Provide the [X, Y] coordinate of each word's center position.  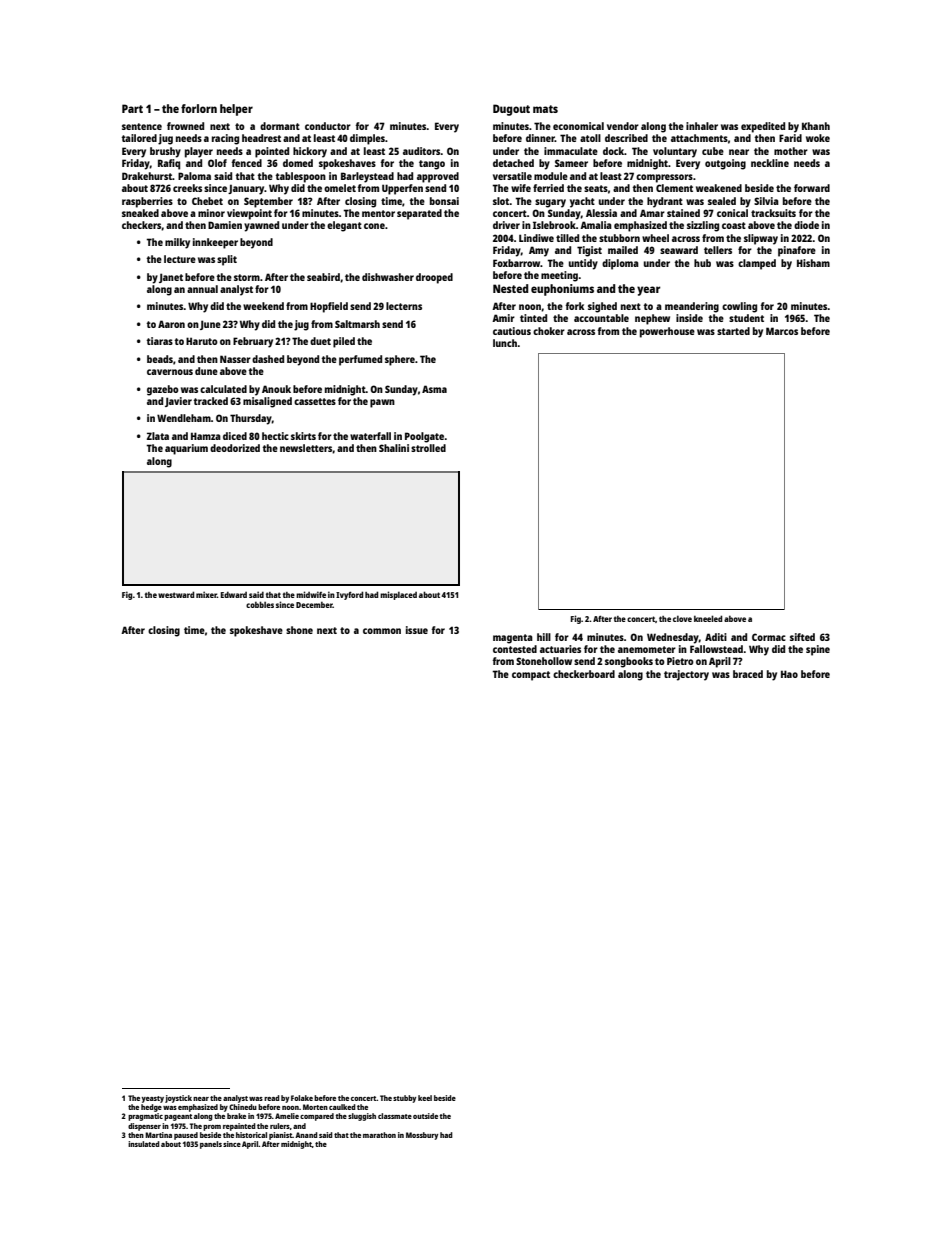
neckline [770, 163]
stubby [404, 1099]
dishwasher [388, 277]
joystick [178, 1099]
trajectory [686, 675]
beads [160, 359]
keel [425, 1098]
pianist [280, 1136]
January [246, 189]
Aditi [716, 637]
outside [425, 1116]
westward [176, 594]
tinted [533, 318]
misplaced [398, 595]
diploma [620, 264]
